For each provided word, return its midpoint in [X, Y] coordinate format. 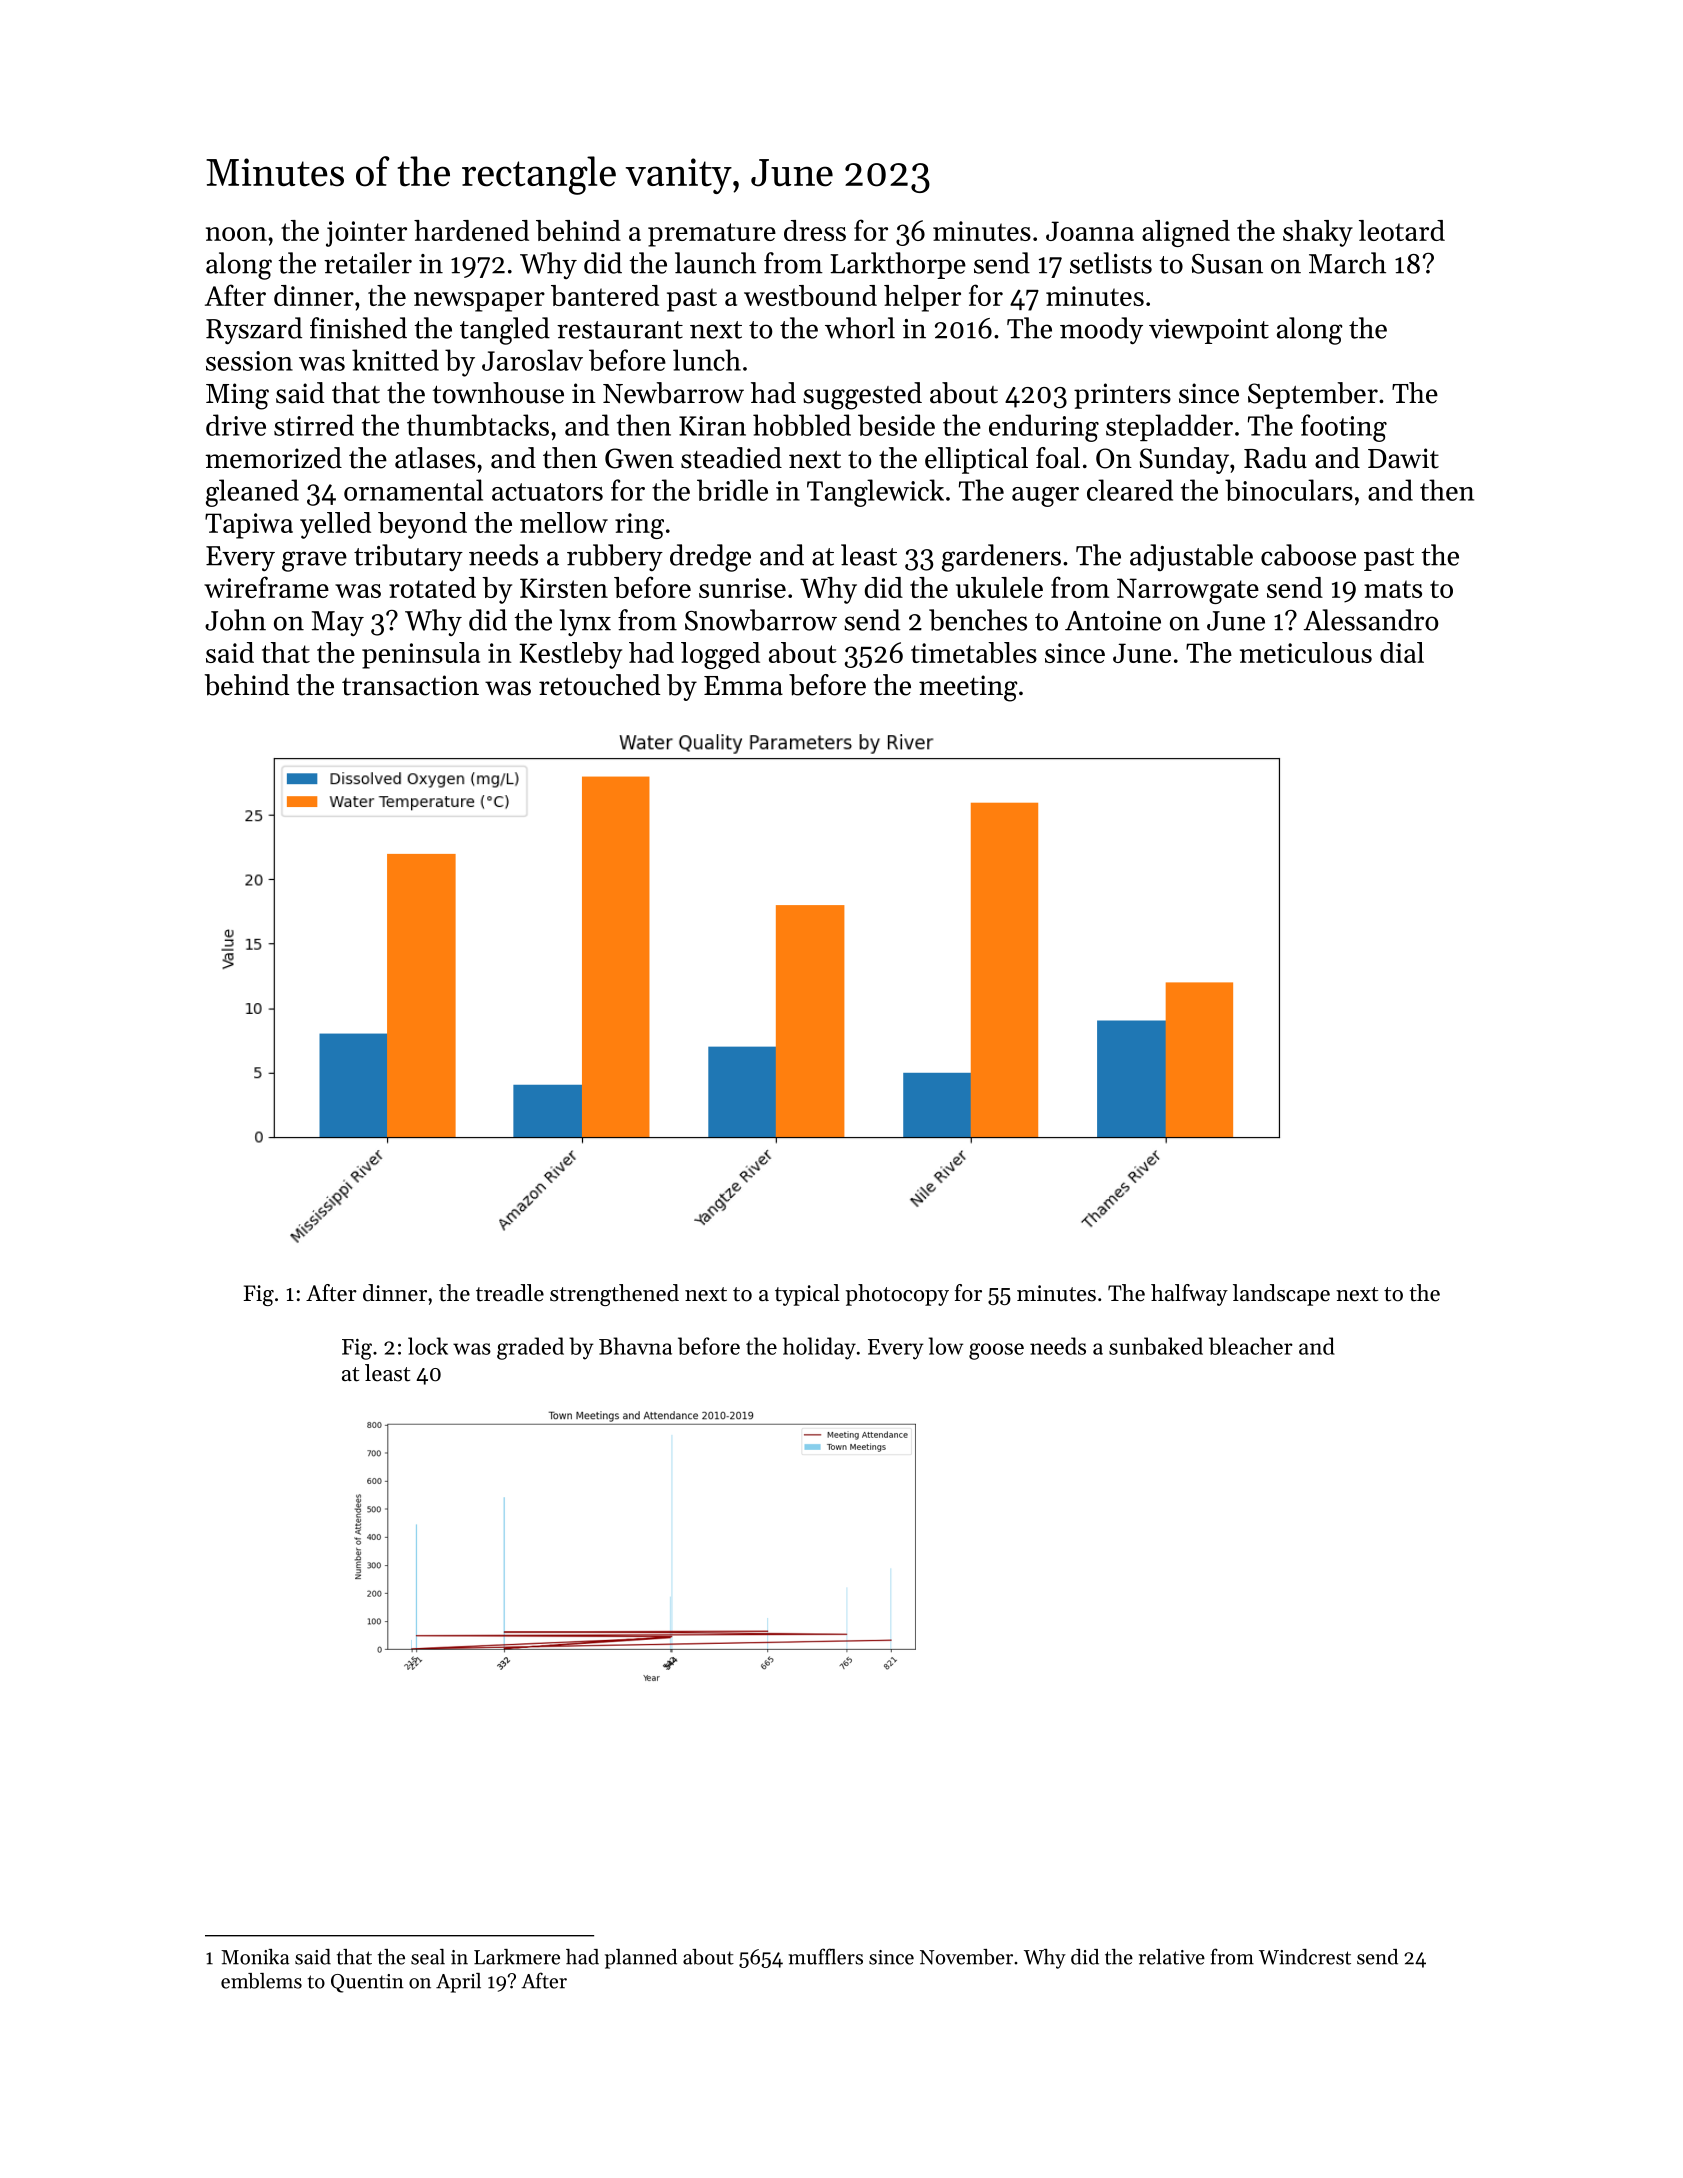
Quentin [367, 1983]
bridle [732, 490]
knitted [395, 360]
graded [530, 1348]
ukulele [999, 587]
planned [641, 1959]
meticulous [1306, 652]
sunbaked [1156, 1346]
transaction [410, 685]
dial [1402, 652]
